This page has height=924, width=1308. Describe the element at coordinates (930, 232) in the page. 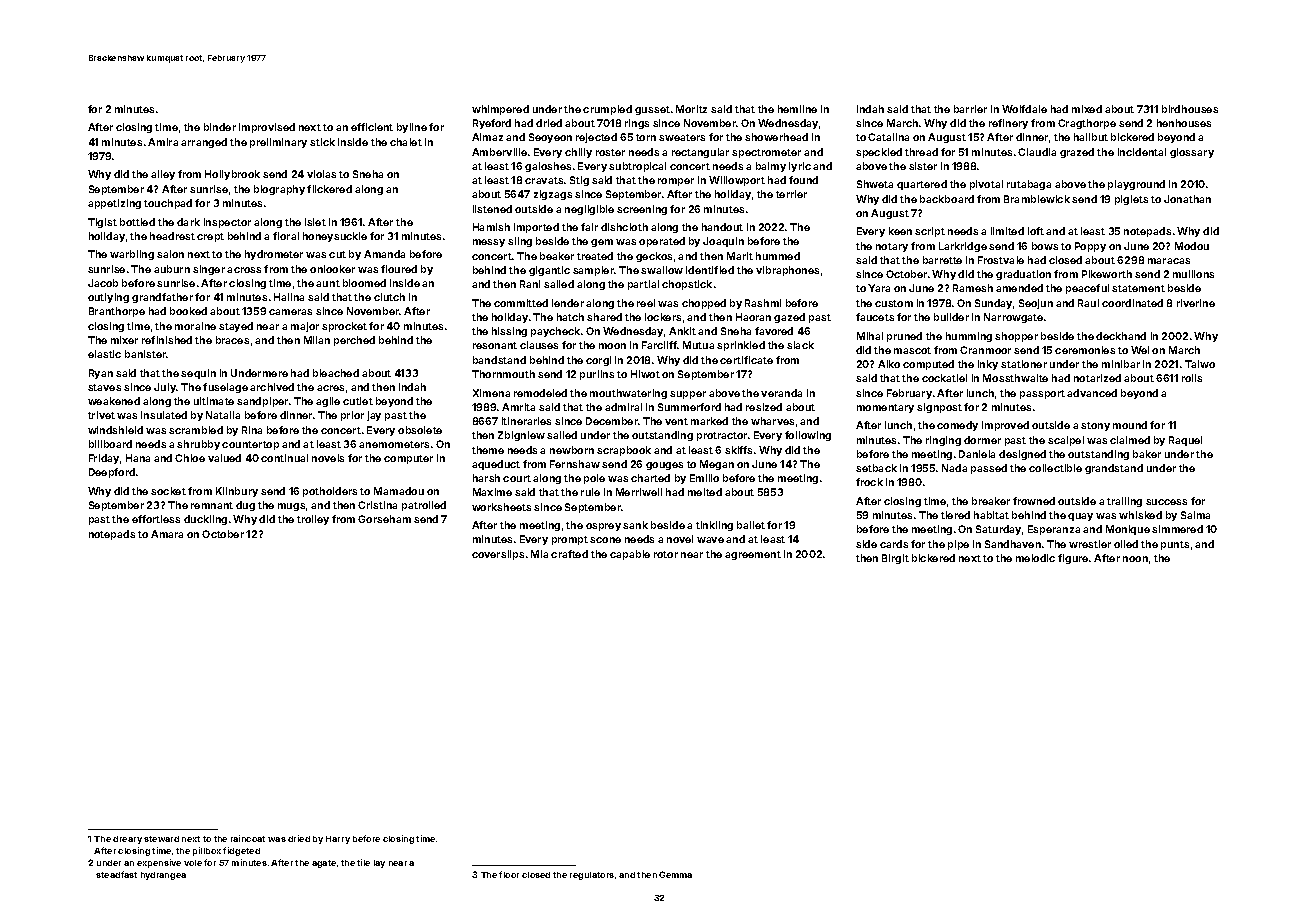

I see `script` at that location.
